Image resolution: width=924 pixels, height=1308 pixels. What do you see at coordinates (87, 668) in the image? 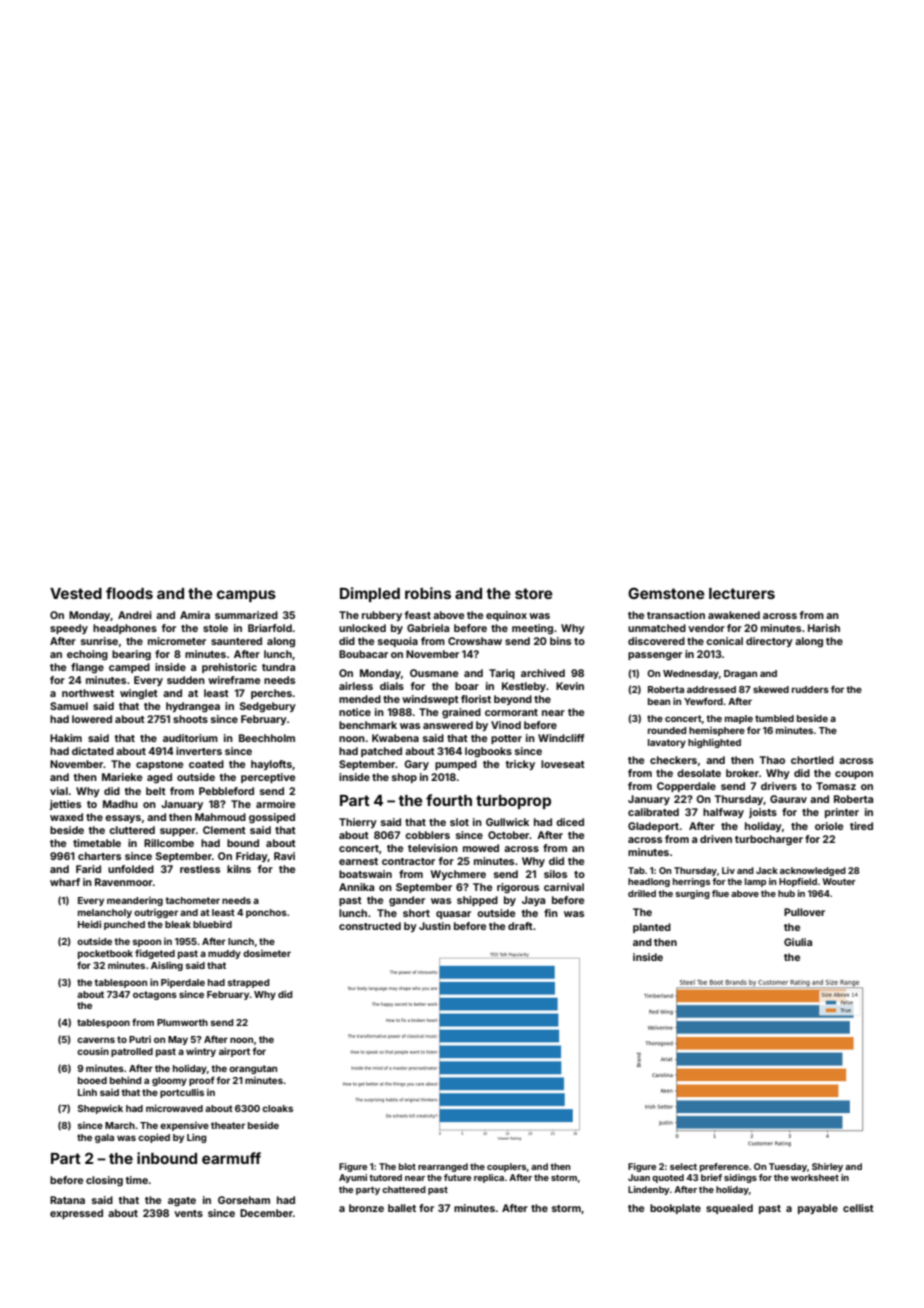
I see `flange` at bounding box center [87, 668].
